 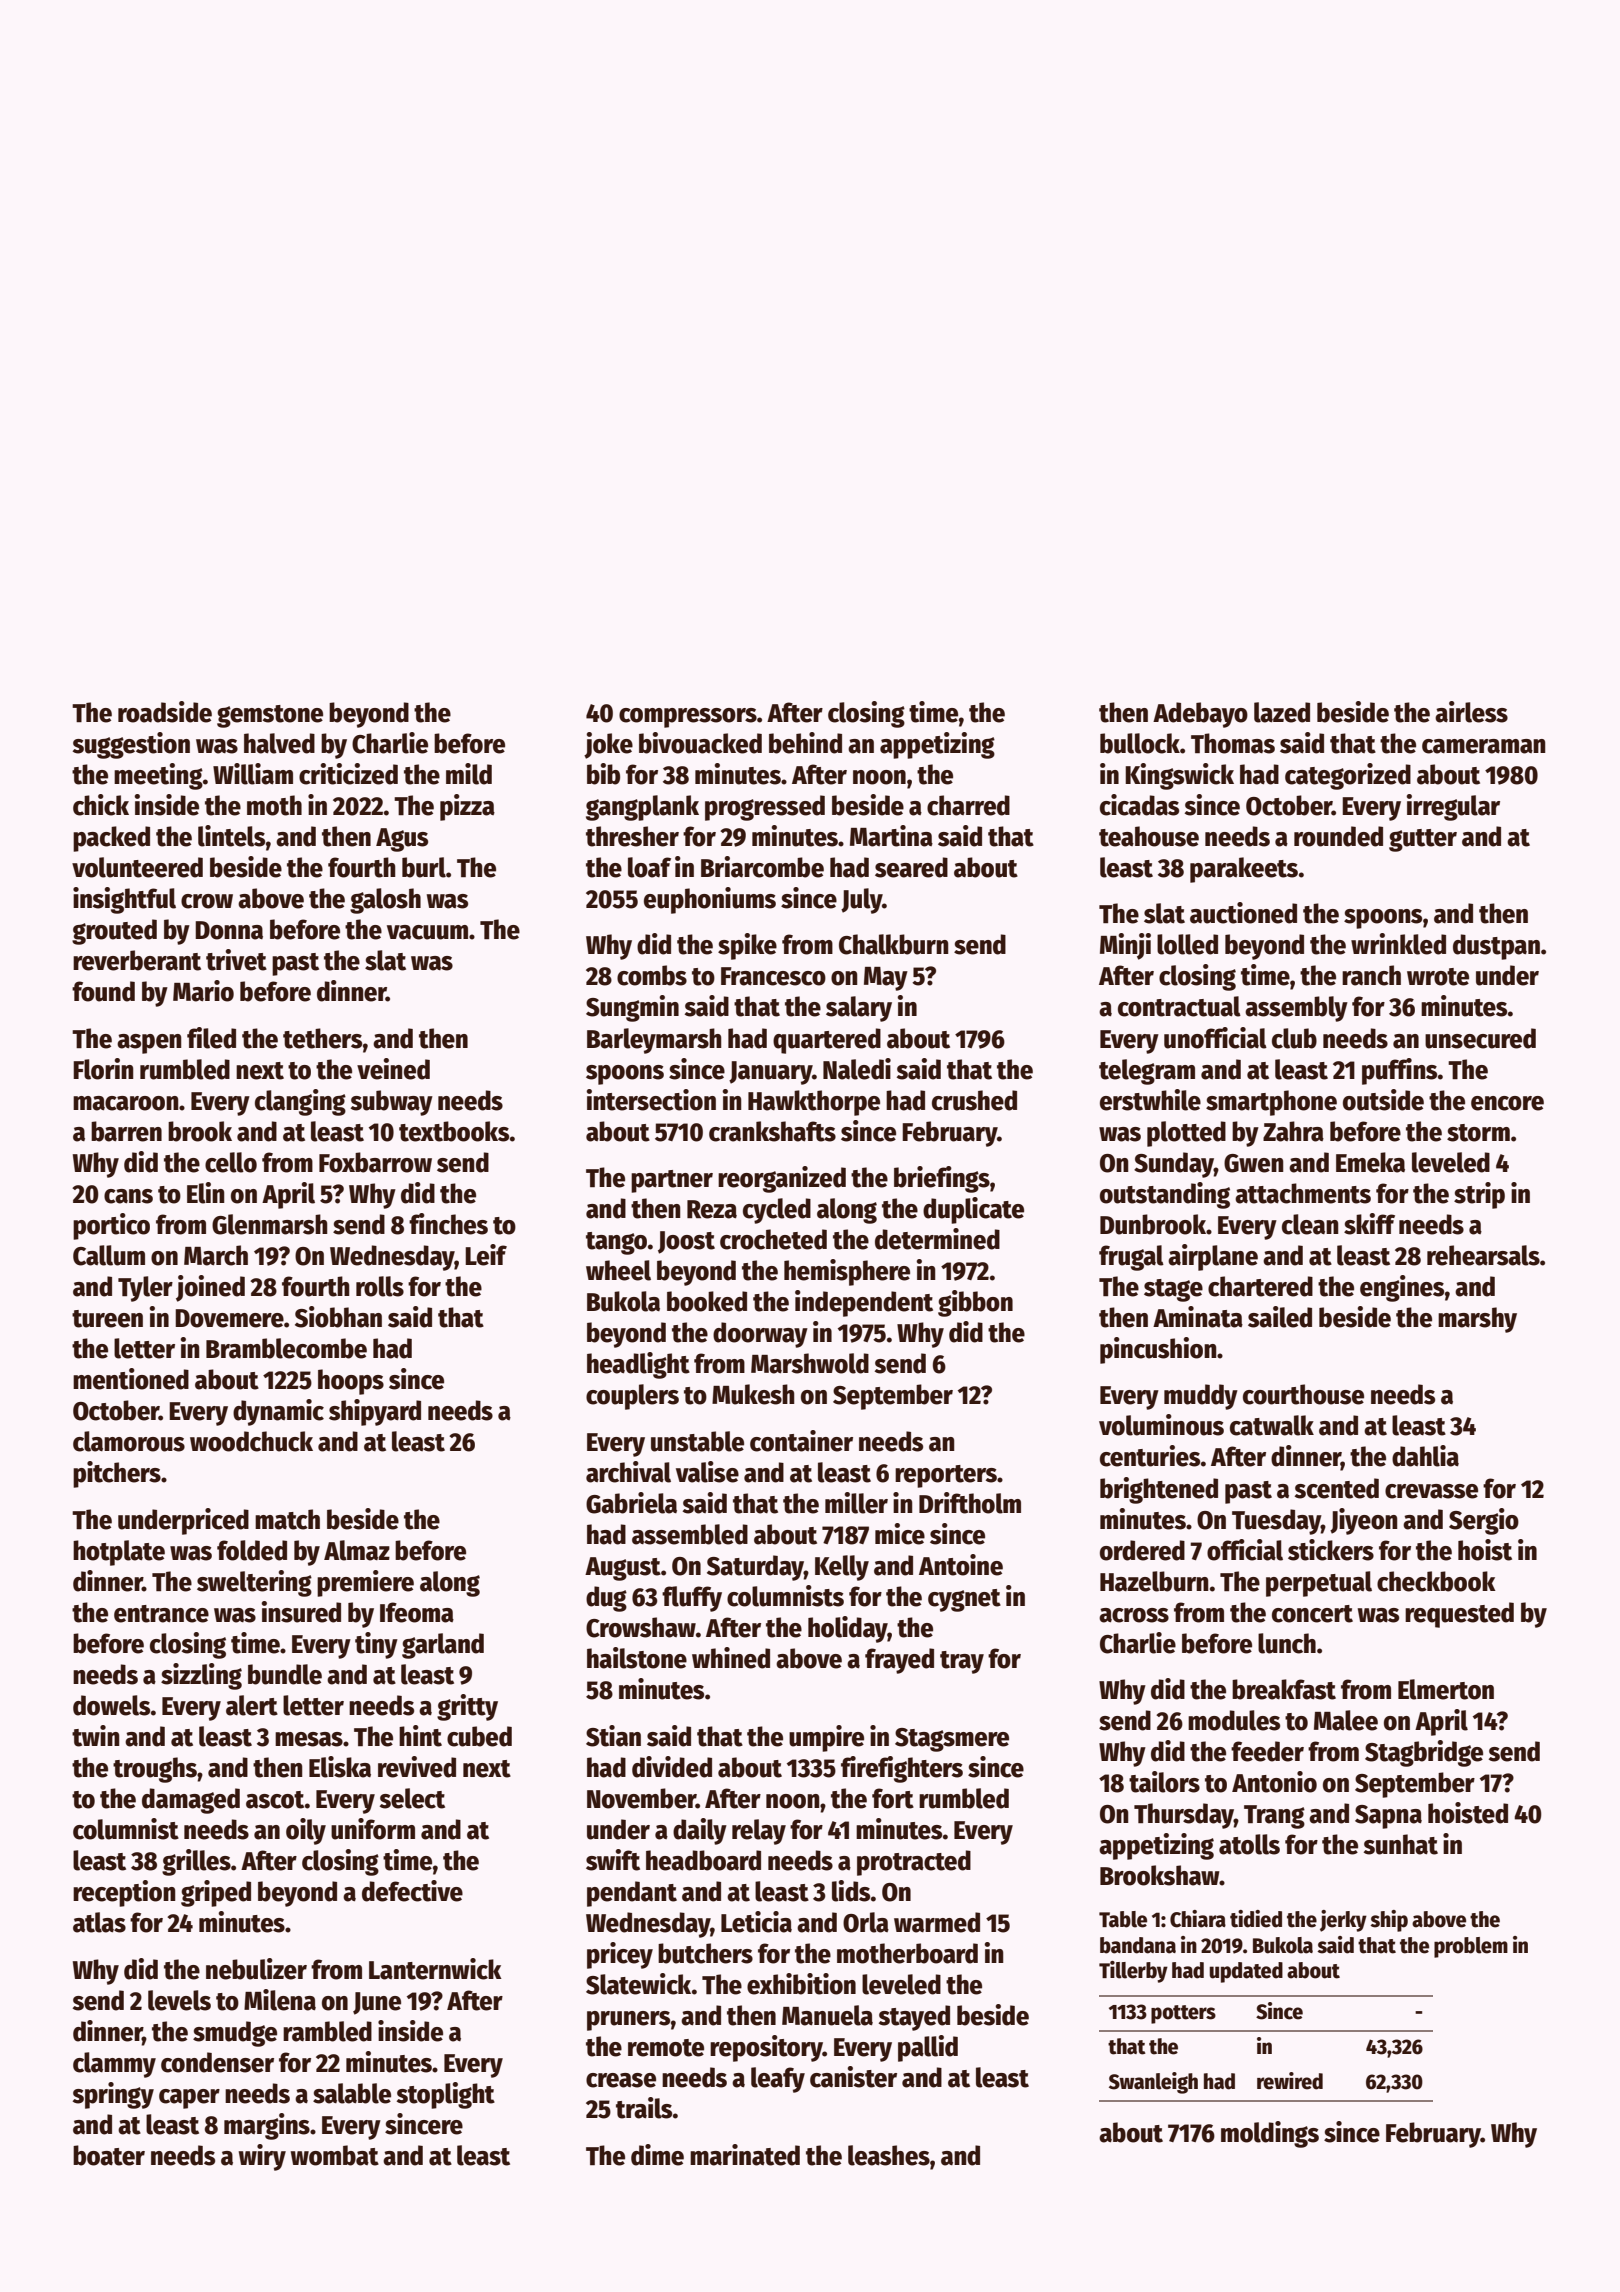 I want to click on cameraman, so click(x=1484, y=746).
